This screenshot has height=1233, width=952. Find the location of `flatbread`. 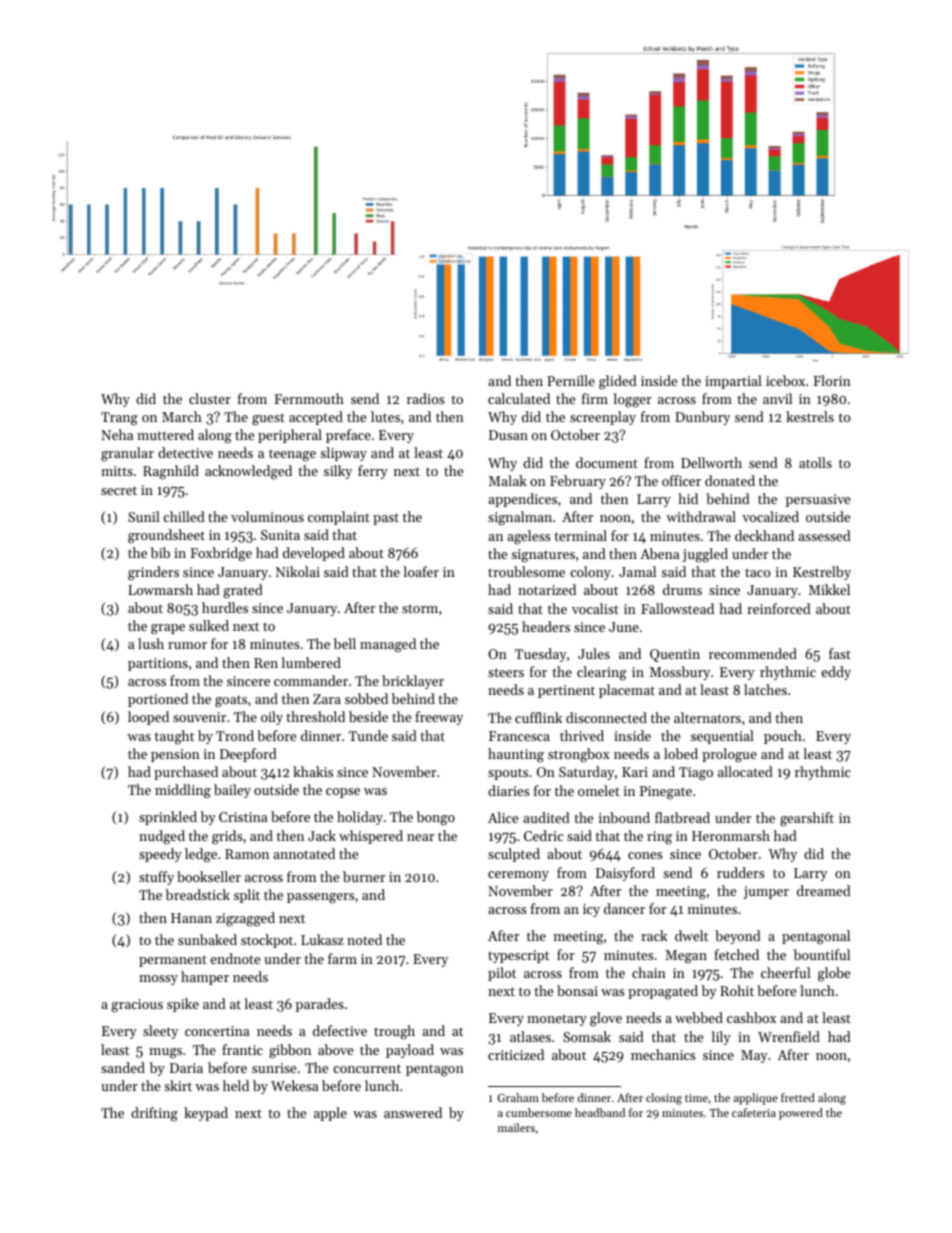

flatbread is located at coordinates (682, 817).
